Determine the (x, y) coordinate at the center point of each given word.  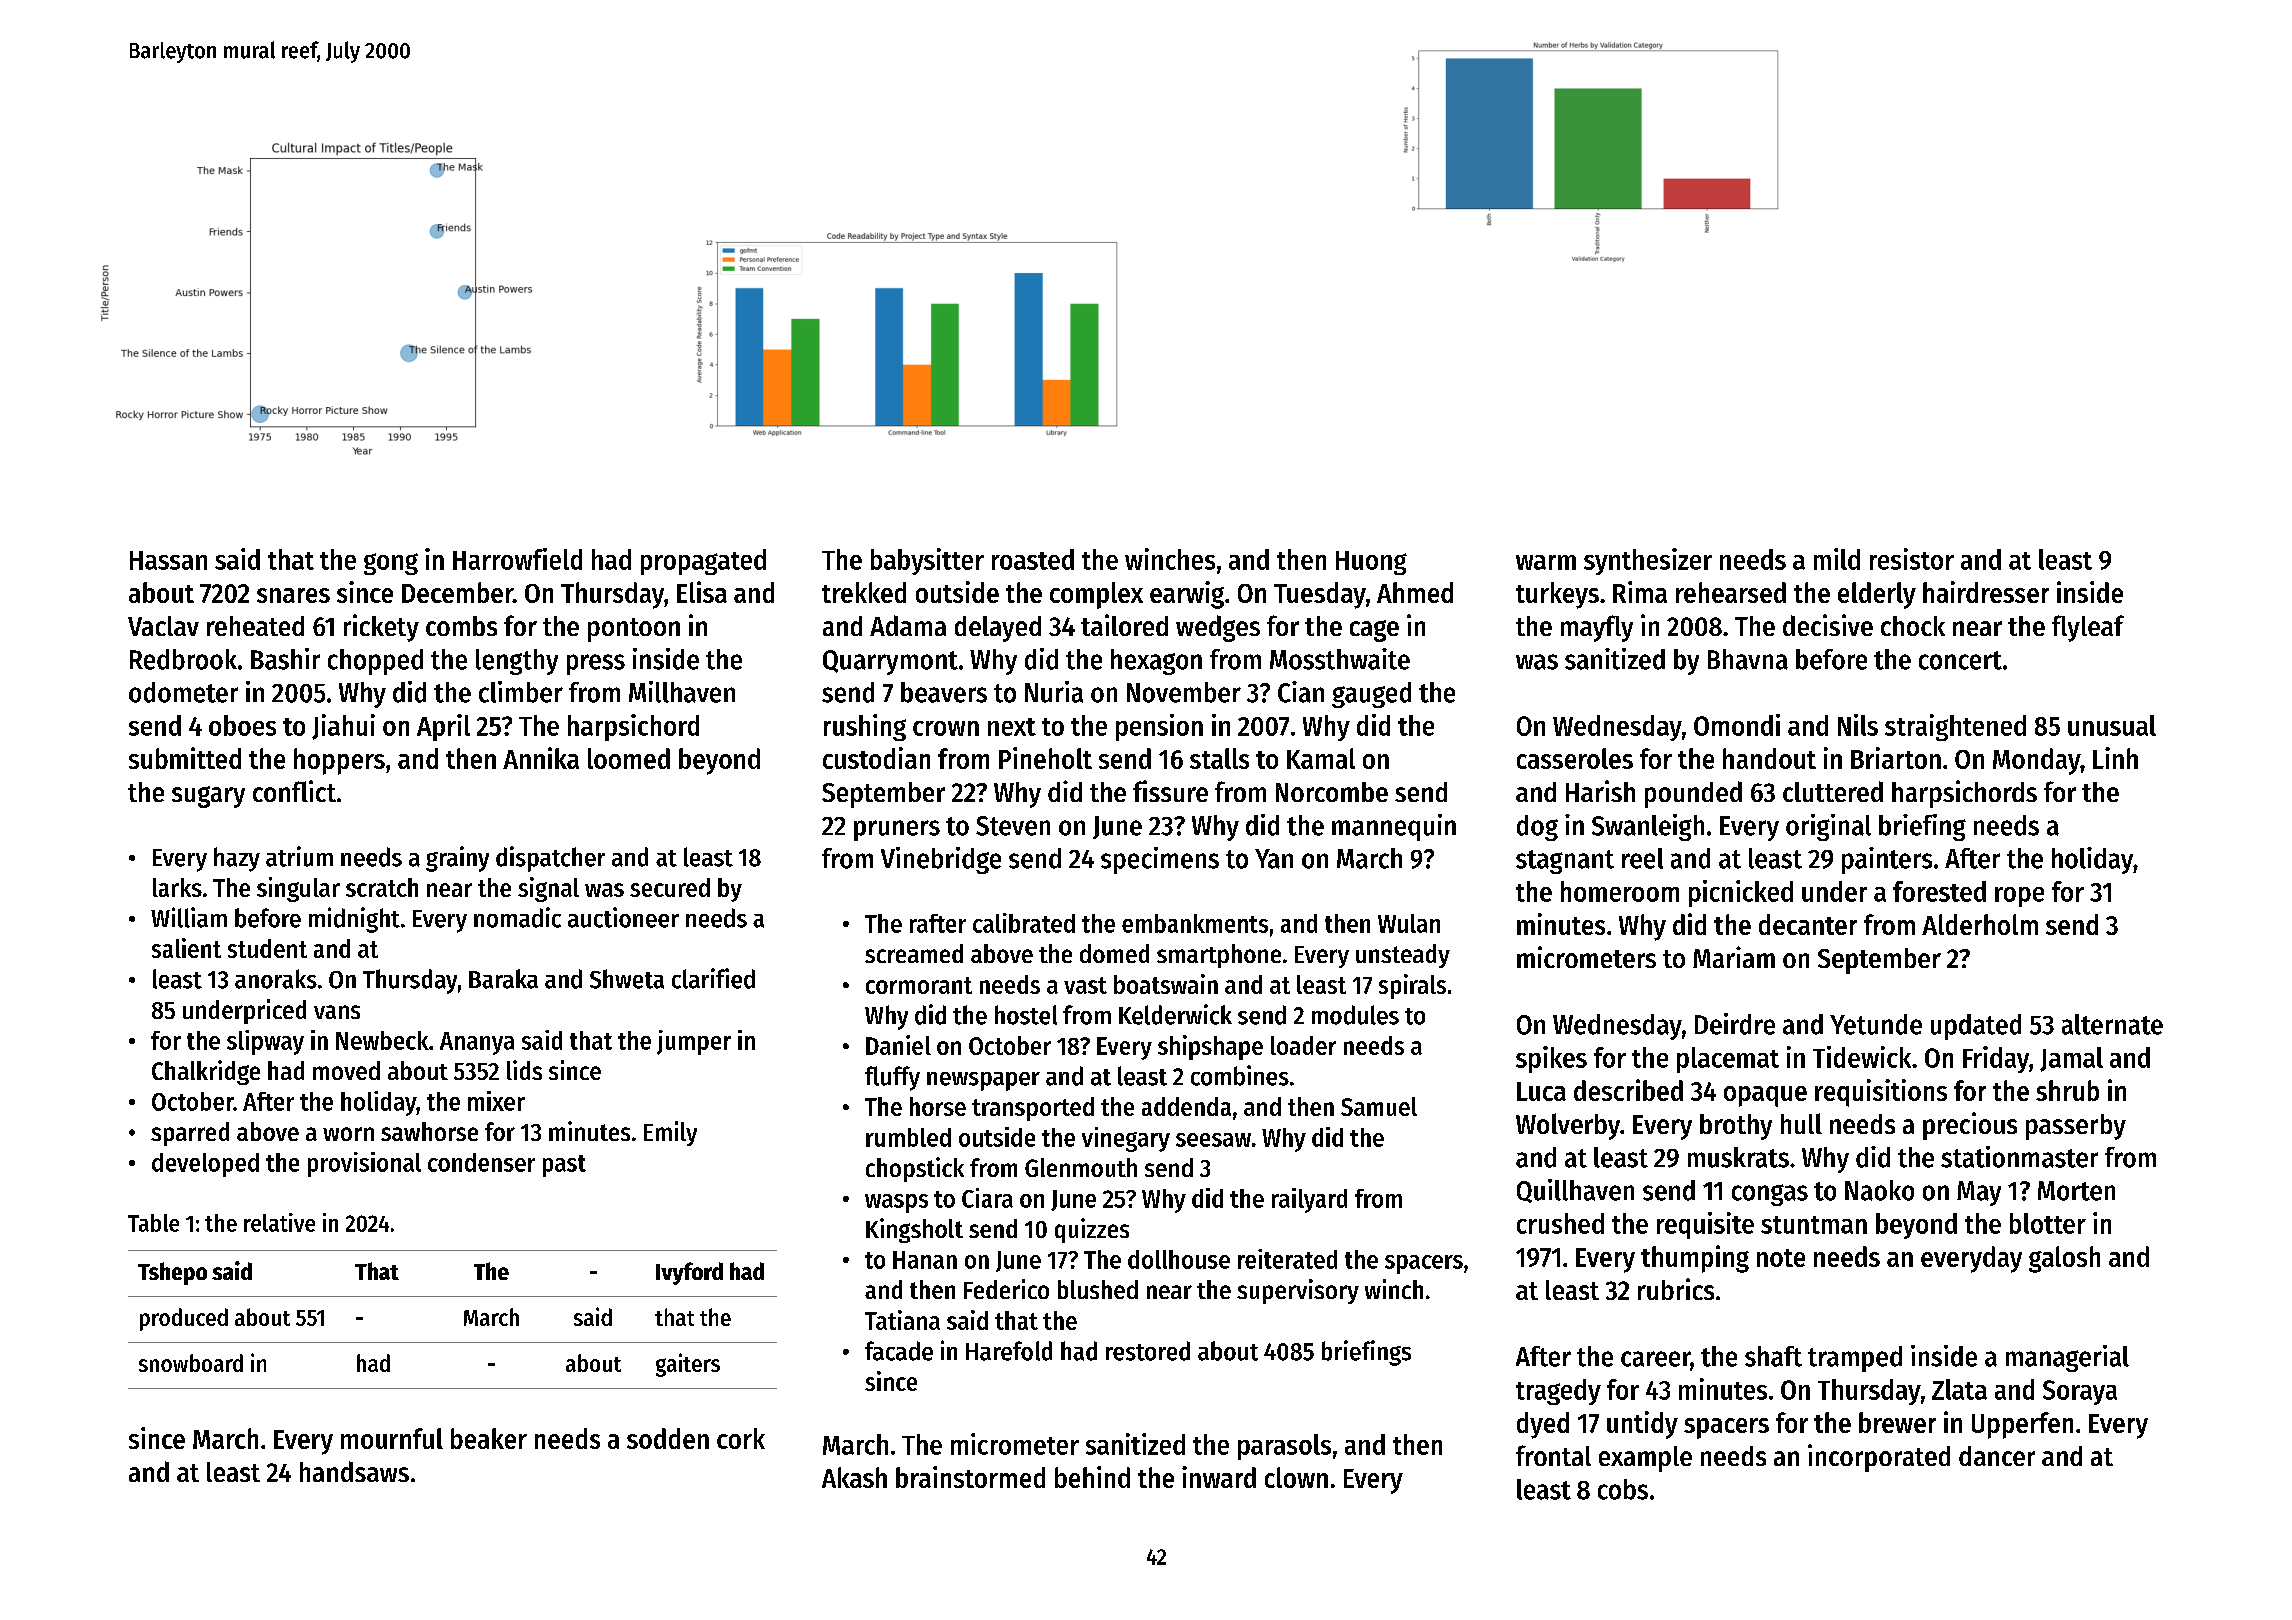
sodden (668, 1438)
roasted (1033, 559)
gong (391, 564)
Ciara (987, 1198)
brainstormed (970, 1477)
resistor (1912, 559)
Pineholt (1045, 758)
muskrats (1738, 1157)
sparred (190, 1134)
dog (1537, 828)
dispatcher (550, 859)
